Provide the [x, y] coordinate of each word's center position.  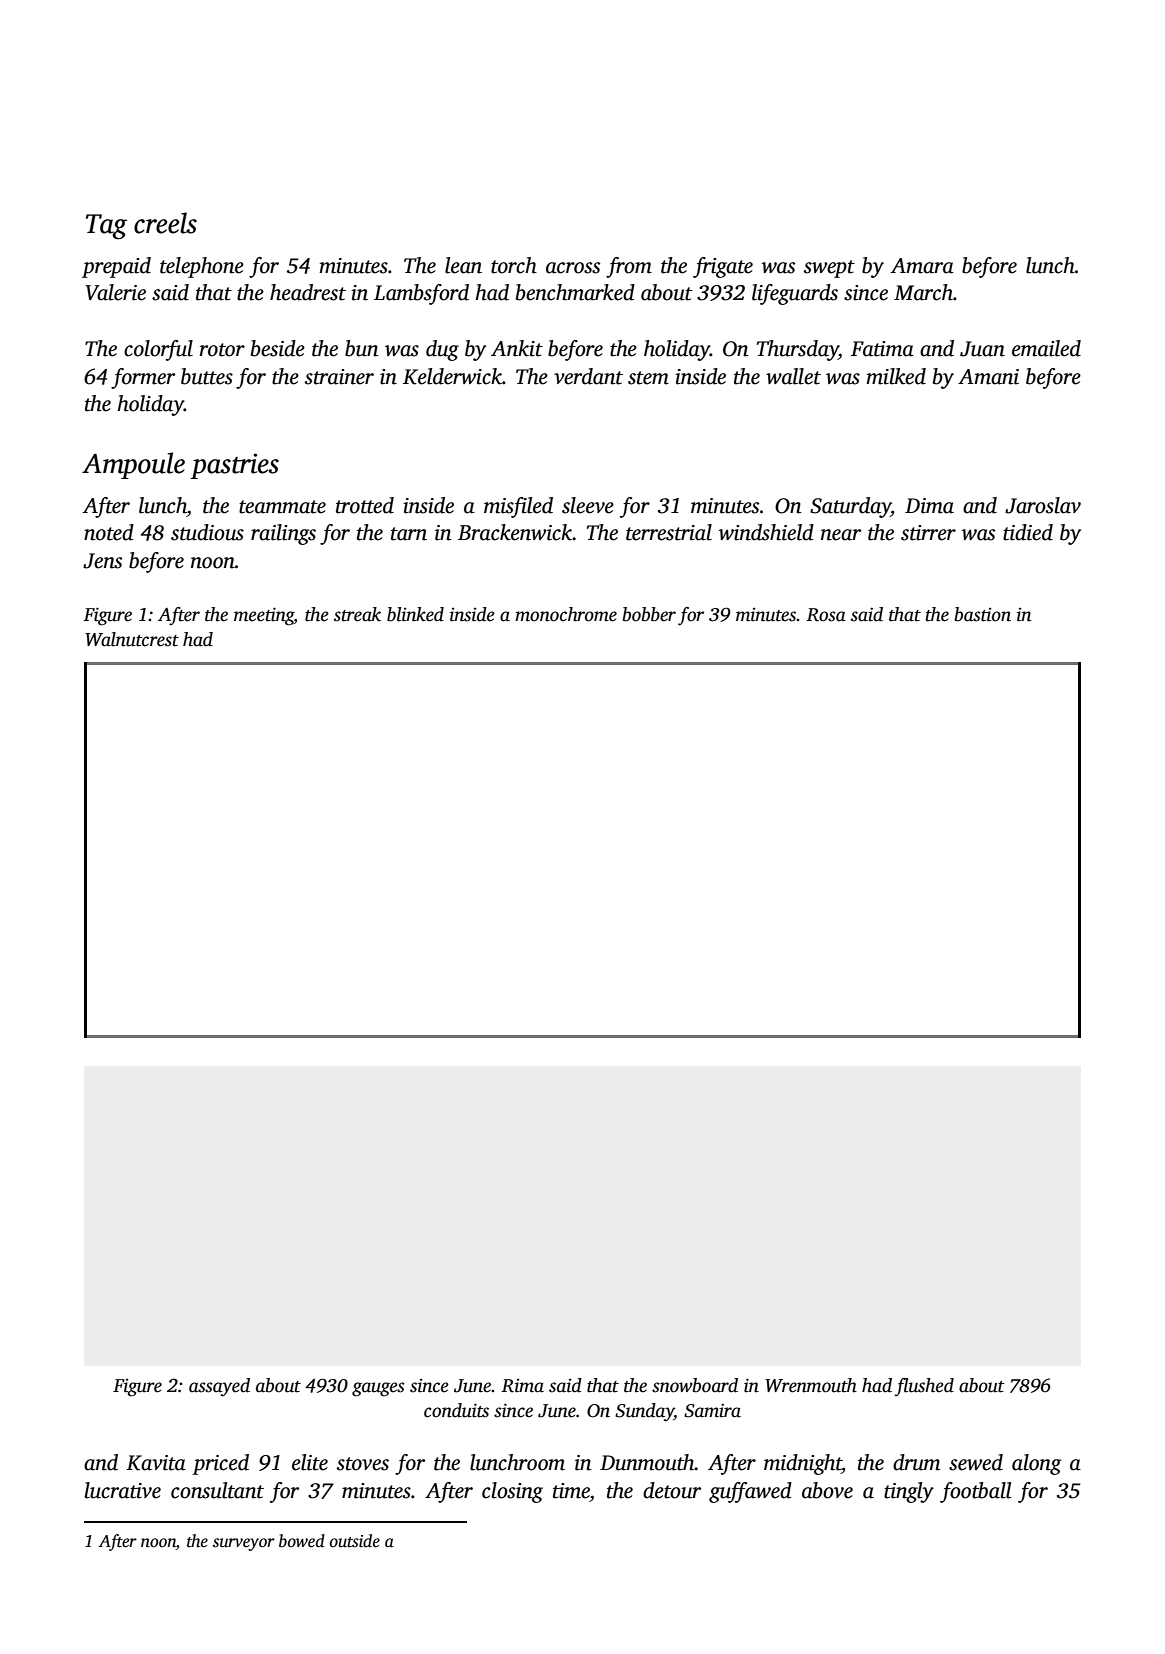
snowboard [695, 1385]
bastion [983, 614]
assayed [219, 1387]
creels [165, 223]
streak [357, 614]
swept [829, 269]
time [571, 1491]
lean [463, 265]
